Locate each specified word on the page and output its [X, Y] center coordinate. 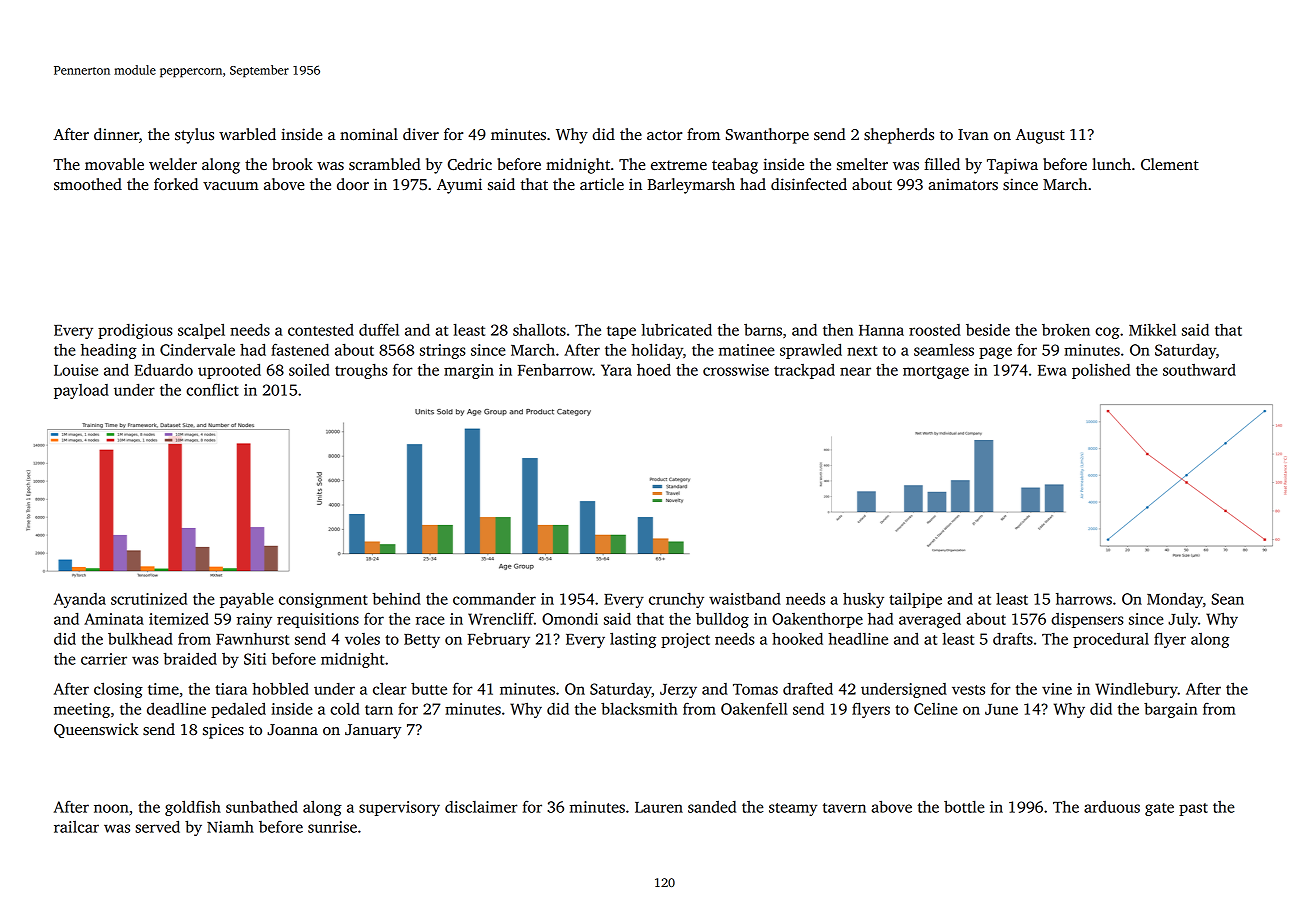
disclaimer [481, 807]
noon [111, 808]
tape [621, 332]
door [353, 184]
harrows [1084, 599]
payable [247, 600]
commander [494, 599]
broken [1066, 330]
